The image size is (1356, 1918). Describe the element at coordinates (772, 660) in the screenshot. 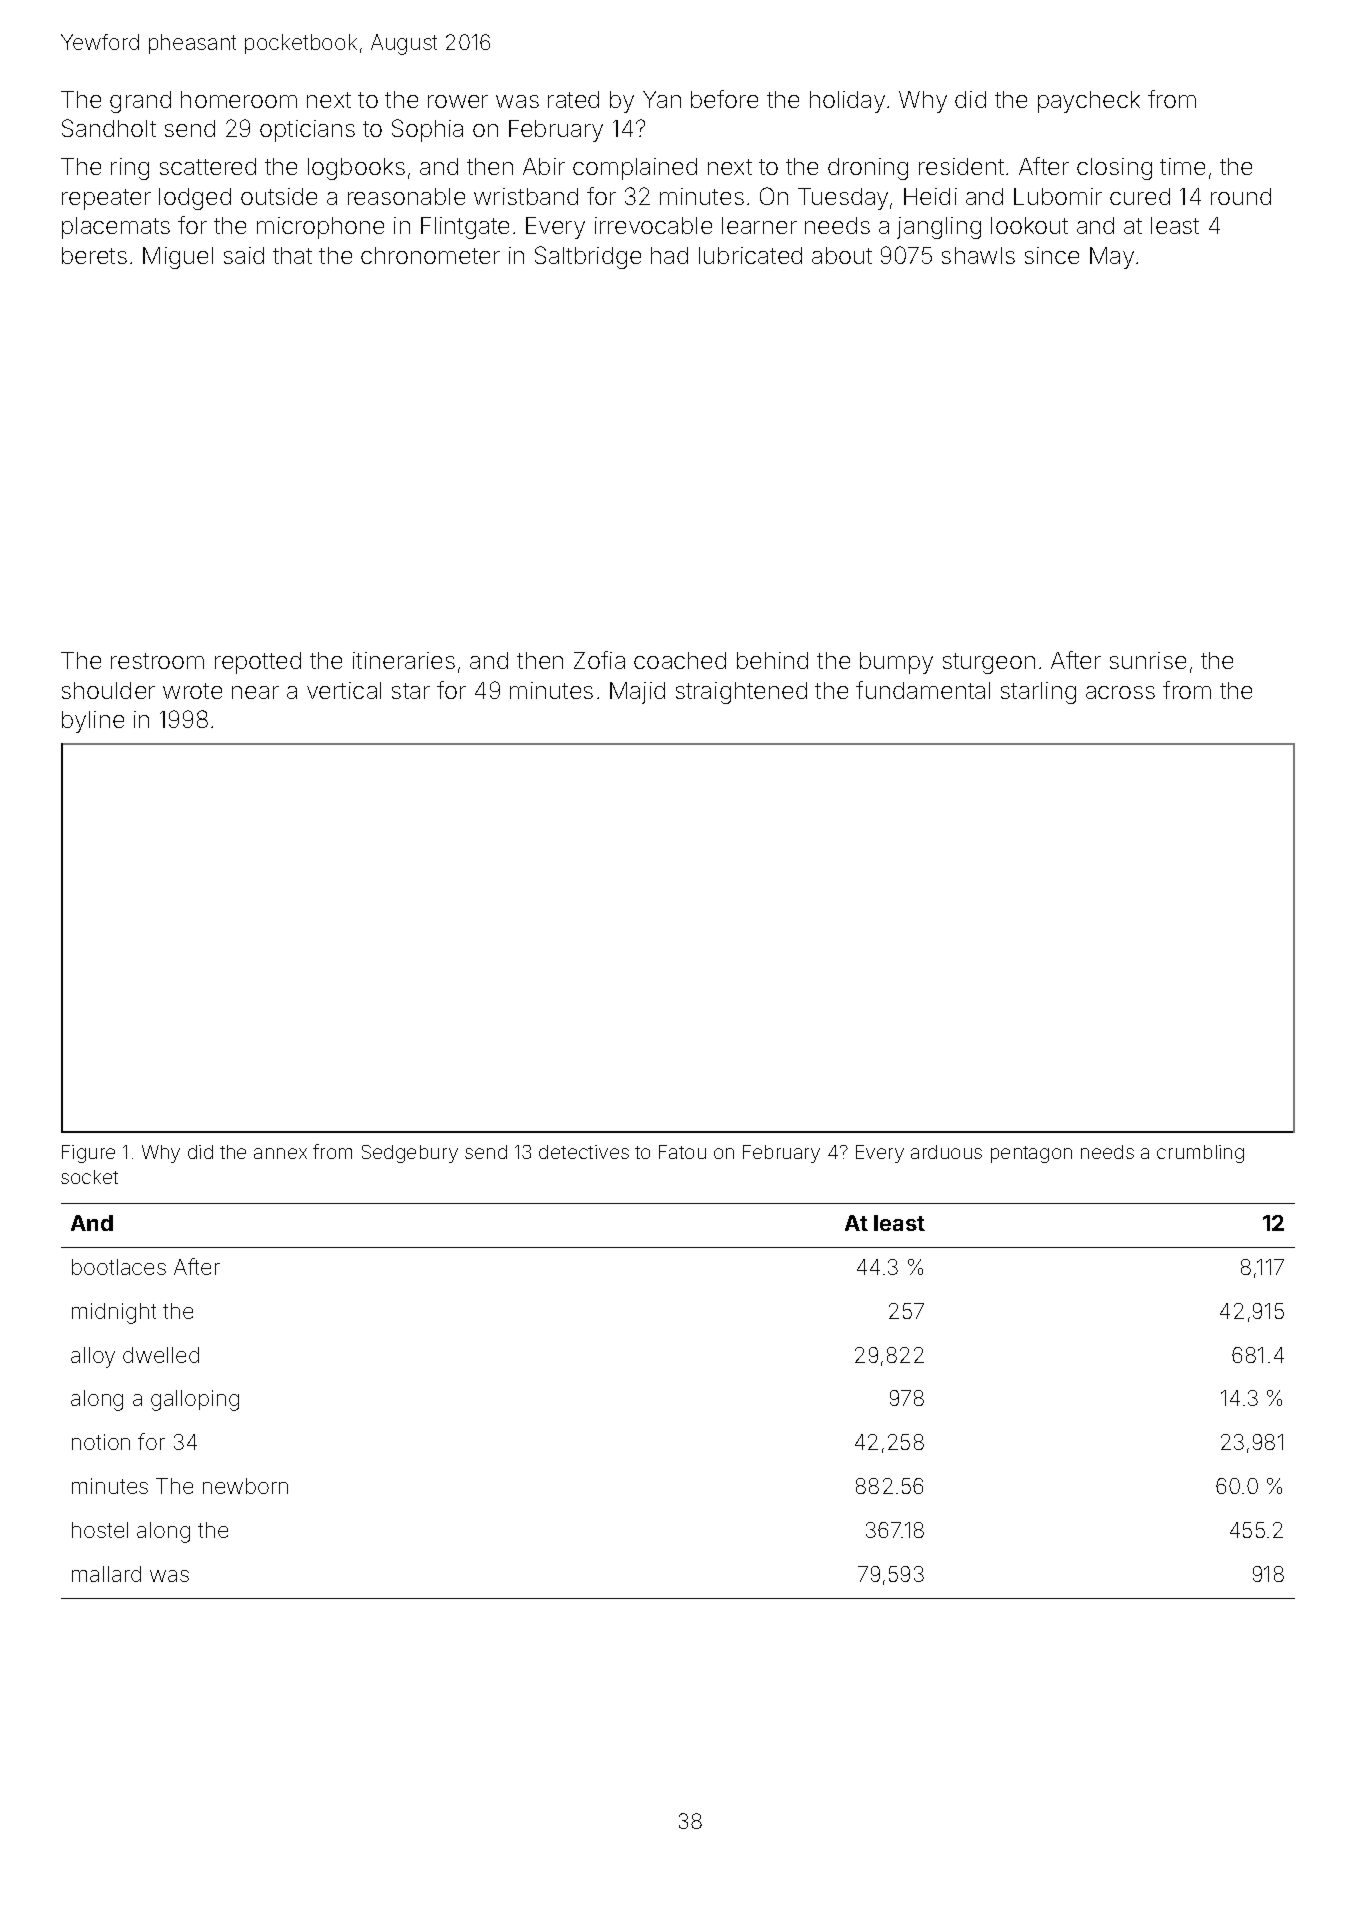

I see `behind` at that location.
